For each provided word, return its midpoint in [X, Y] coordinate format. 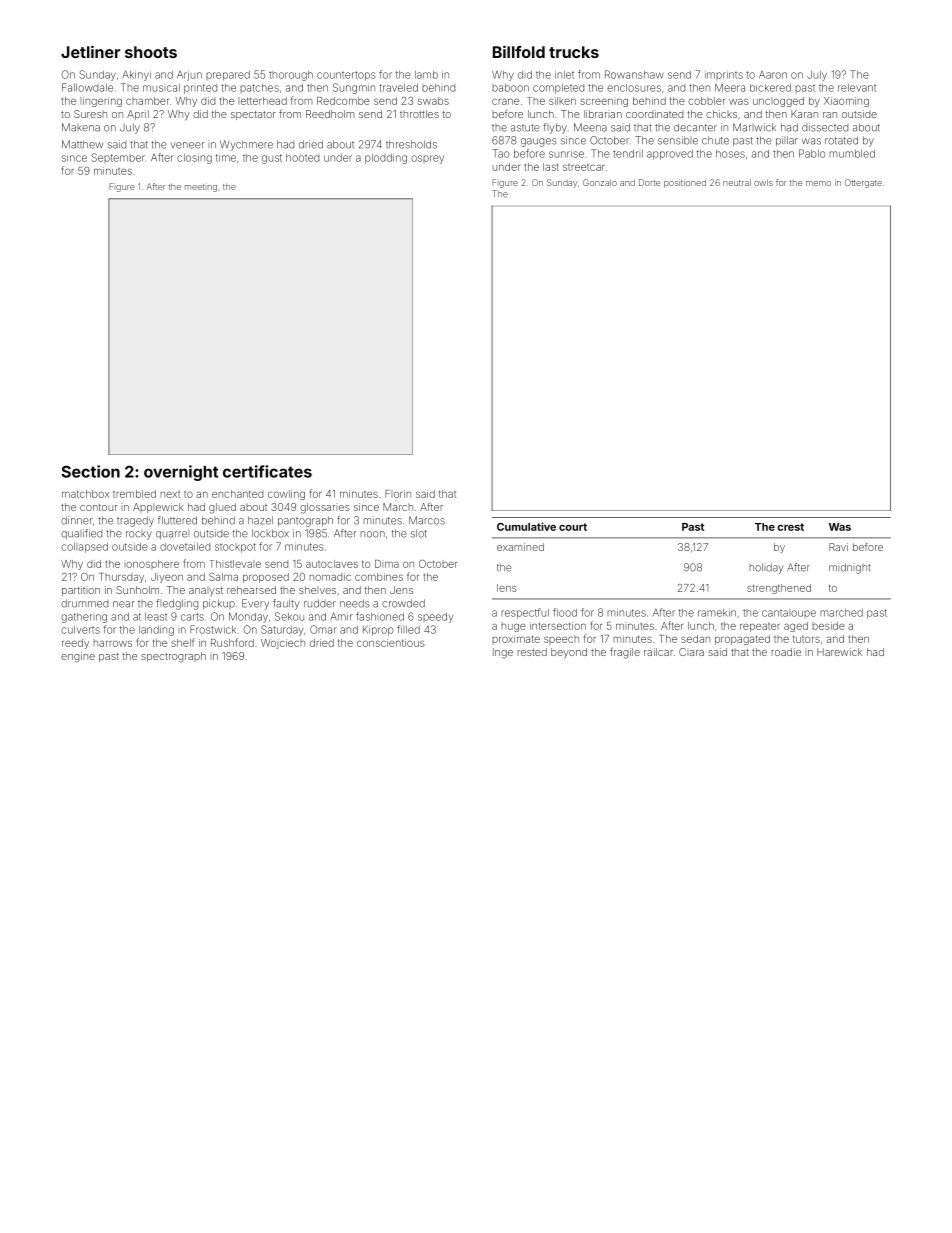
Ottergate [863, 183]
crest [790, 527]
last [551, 167]
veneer [187, 145]
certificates [267, 471]
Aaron [773, 75]
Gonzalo [600, 182]
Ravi [838, 547]
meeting [201, 188]
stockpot [235, 548]
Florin [398, 494]
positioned [685, 183]
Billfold [519, 51]
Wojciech [283, 644]
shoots [151, 52]
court [573, 527]
